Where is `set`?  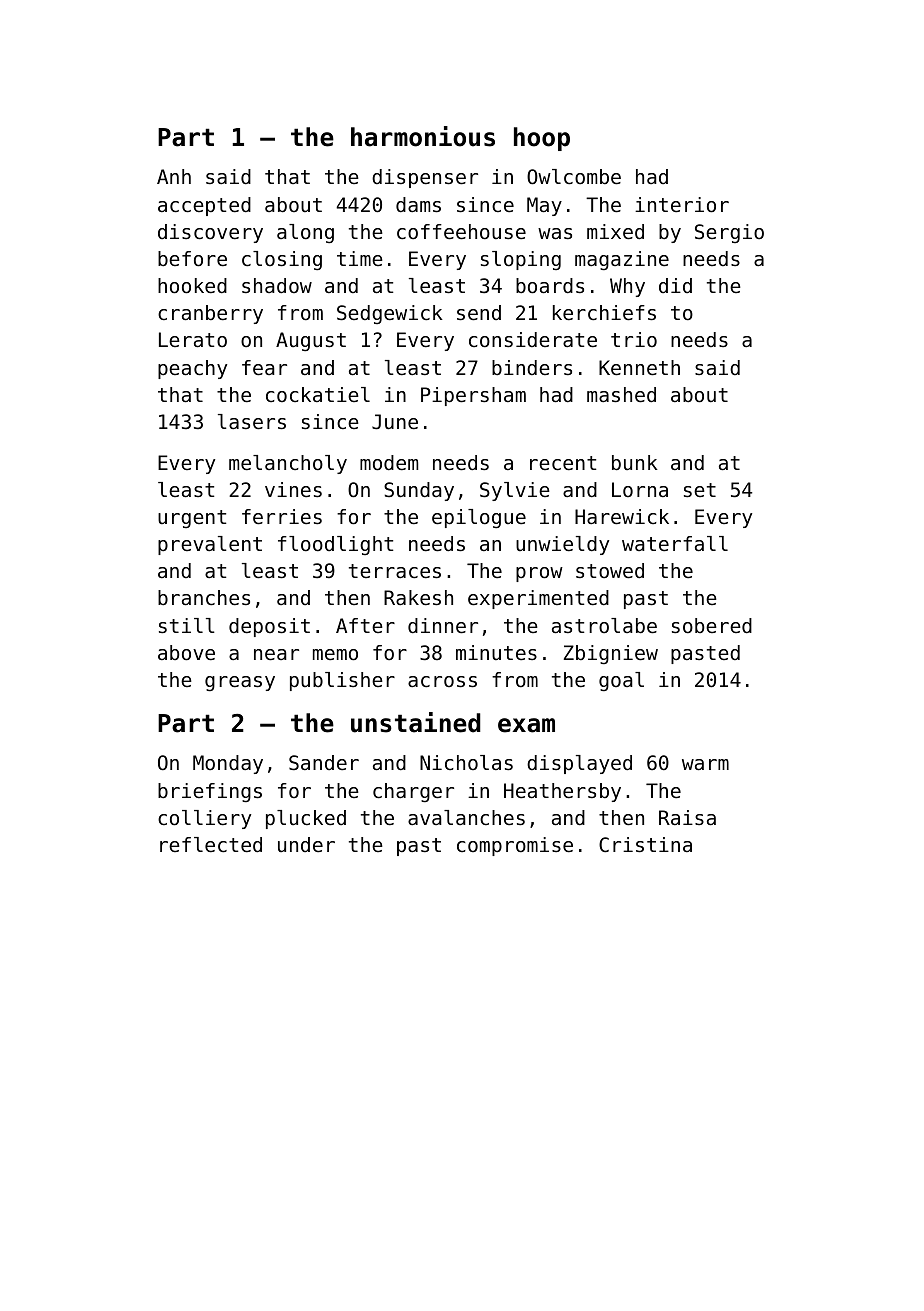
set is located at coordinates (700, 490).
